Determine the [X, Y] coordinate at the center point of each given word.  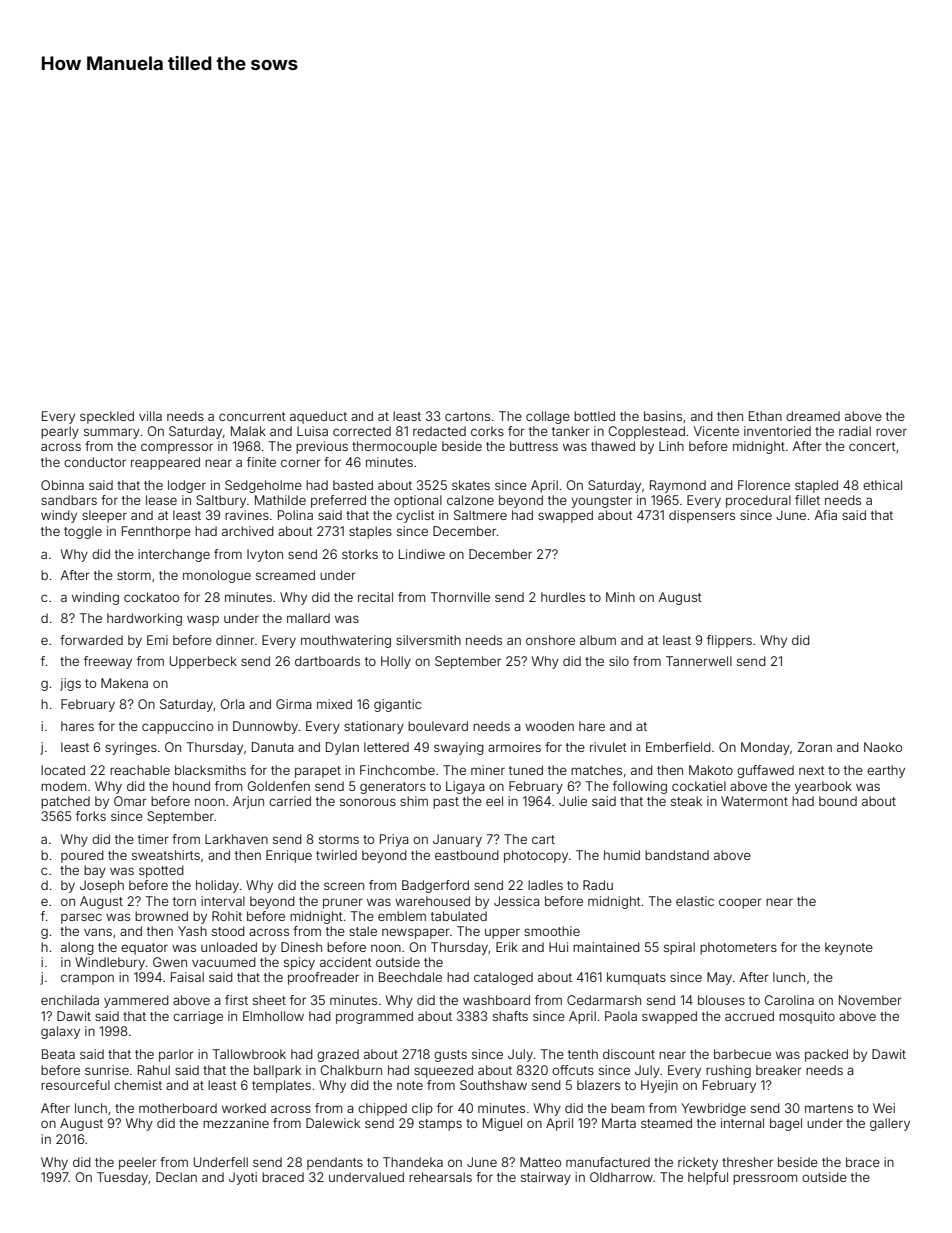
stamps [440, 1125]
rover [891, 432]
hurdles [563, 597]
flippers [729, 641]
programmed [374, 1017]
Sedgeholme [263, 486]
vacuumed [224, 962]
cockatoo [151, 597]
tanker [571, 431]
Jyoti [243, 1178]
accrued [749, 1016]
